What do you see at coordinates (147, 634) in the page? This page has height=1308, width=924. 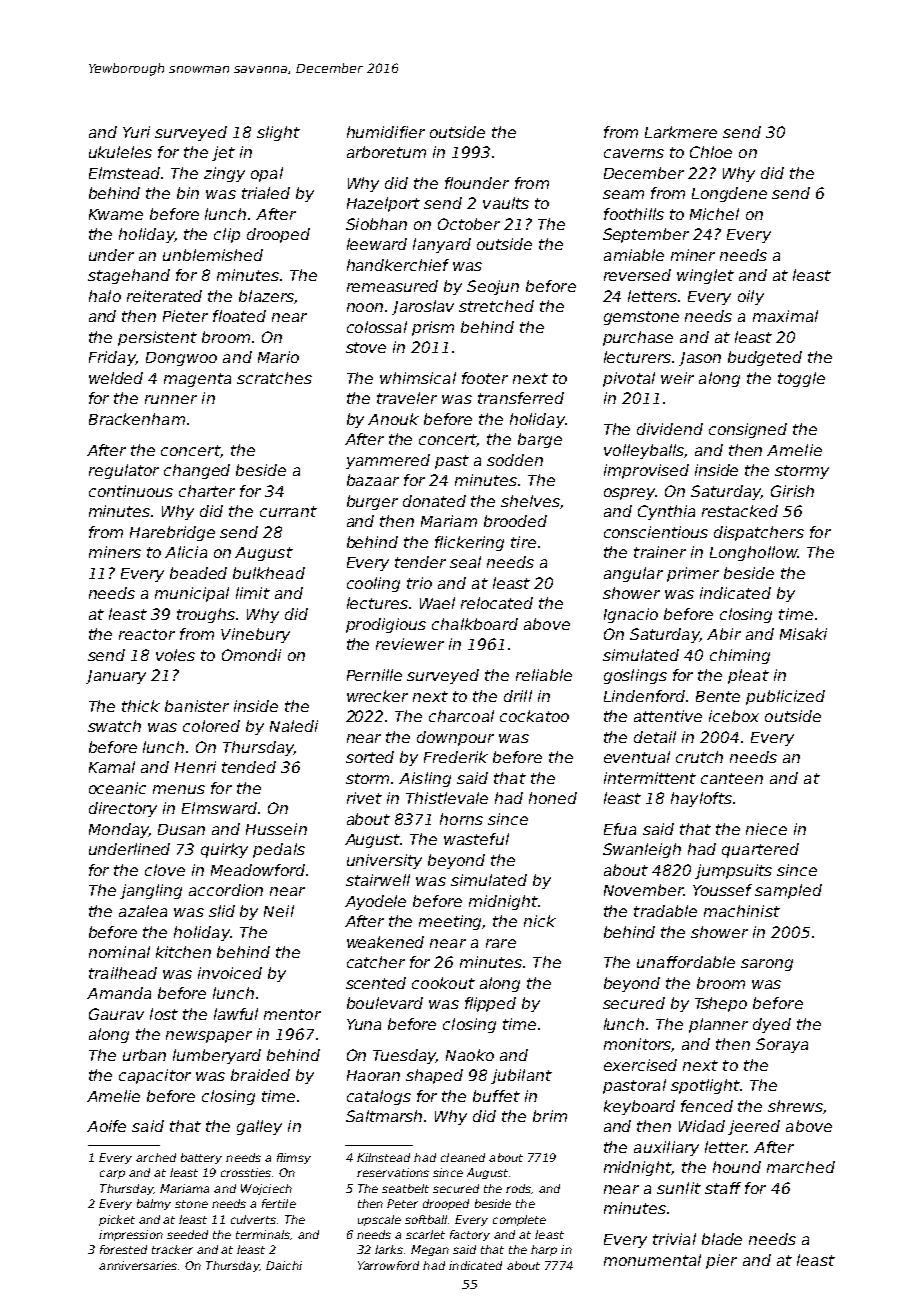 I see `reactor` at bounding box center [147, 634].
